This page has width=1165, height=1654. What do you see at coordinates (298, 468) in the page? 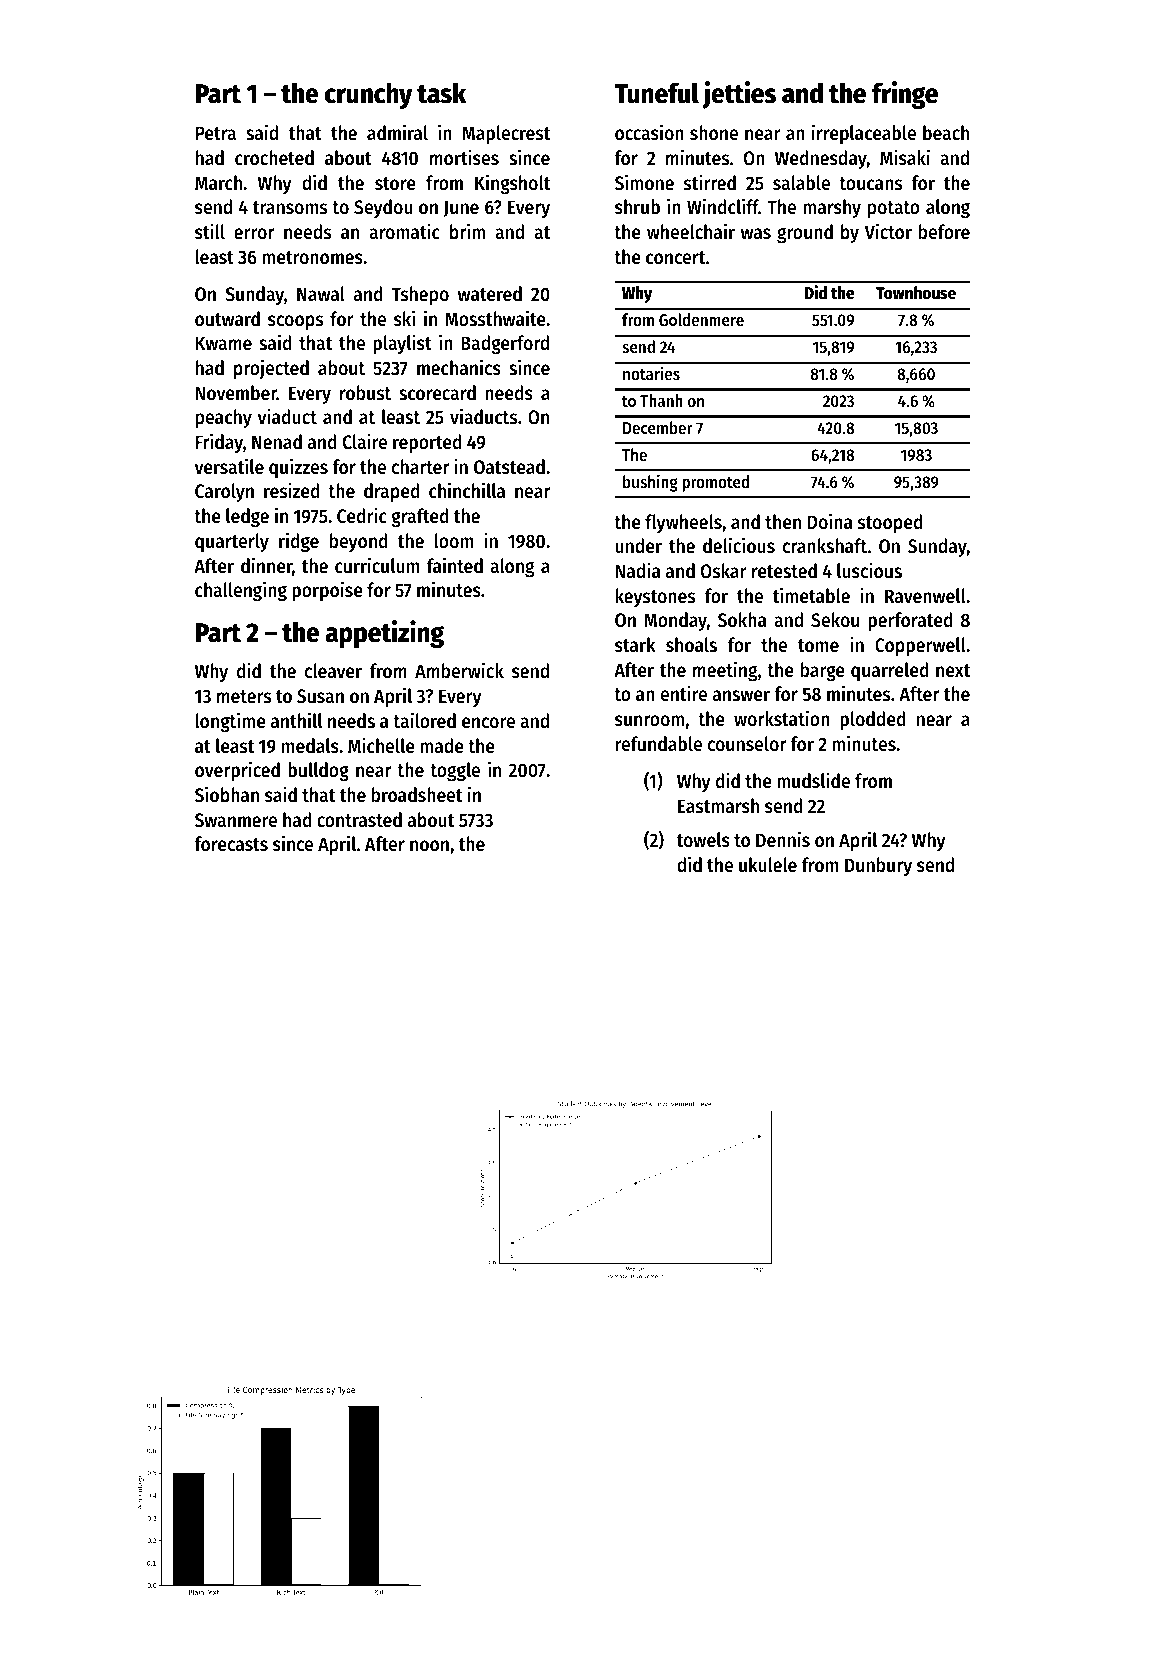
I see `quizzes` at bounding box center [298, 468].
